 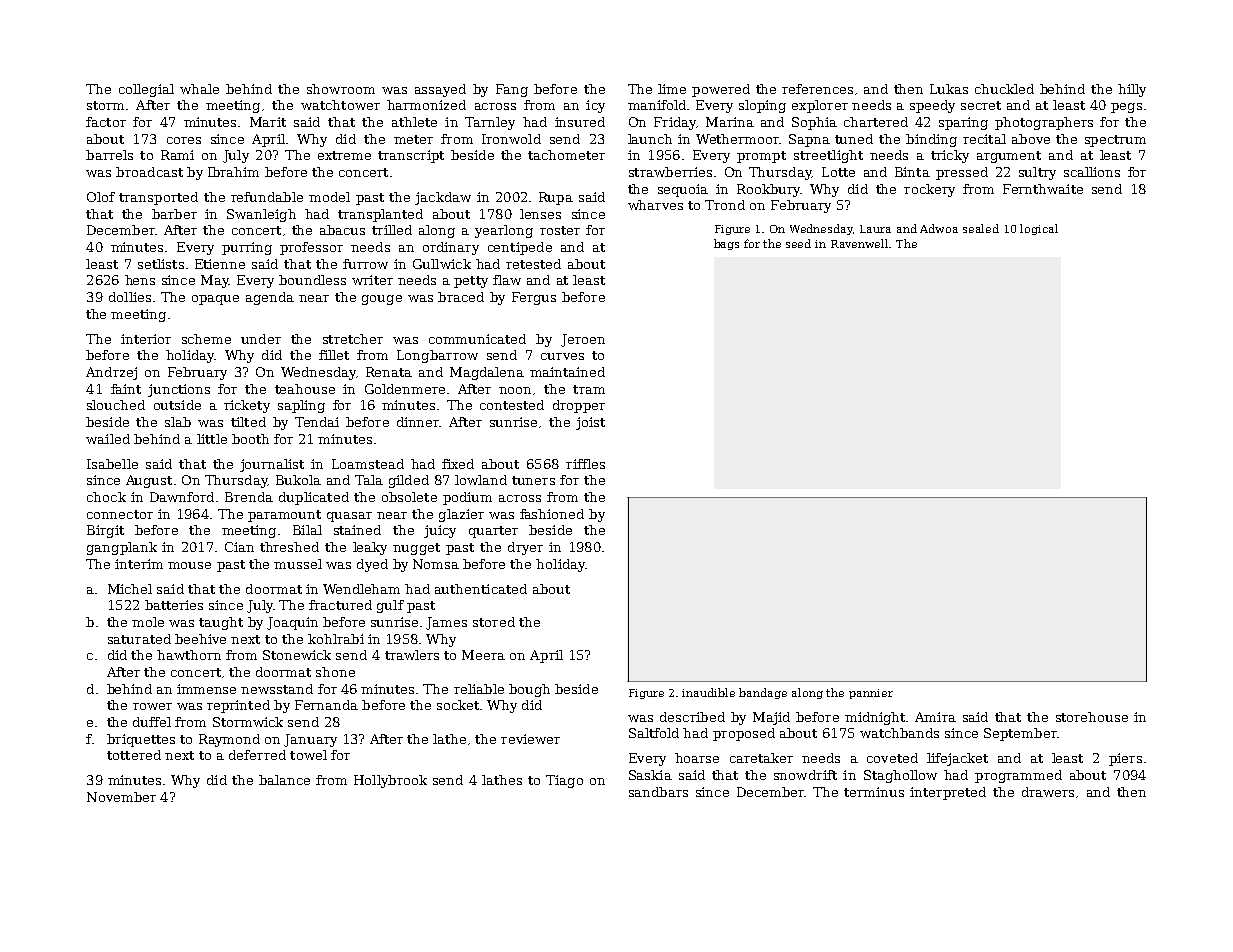 What do you see at coordinates (341, 89) in the image?
I see `showroom` at bounding box center [341, 89].
